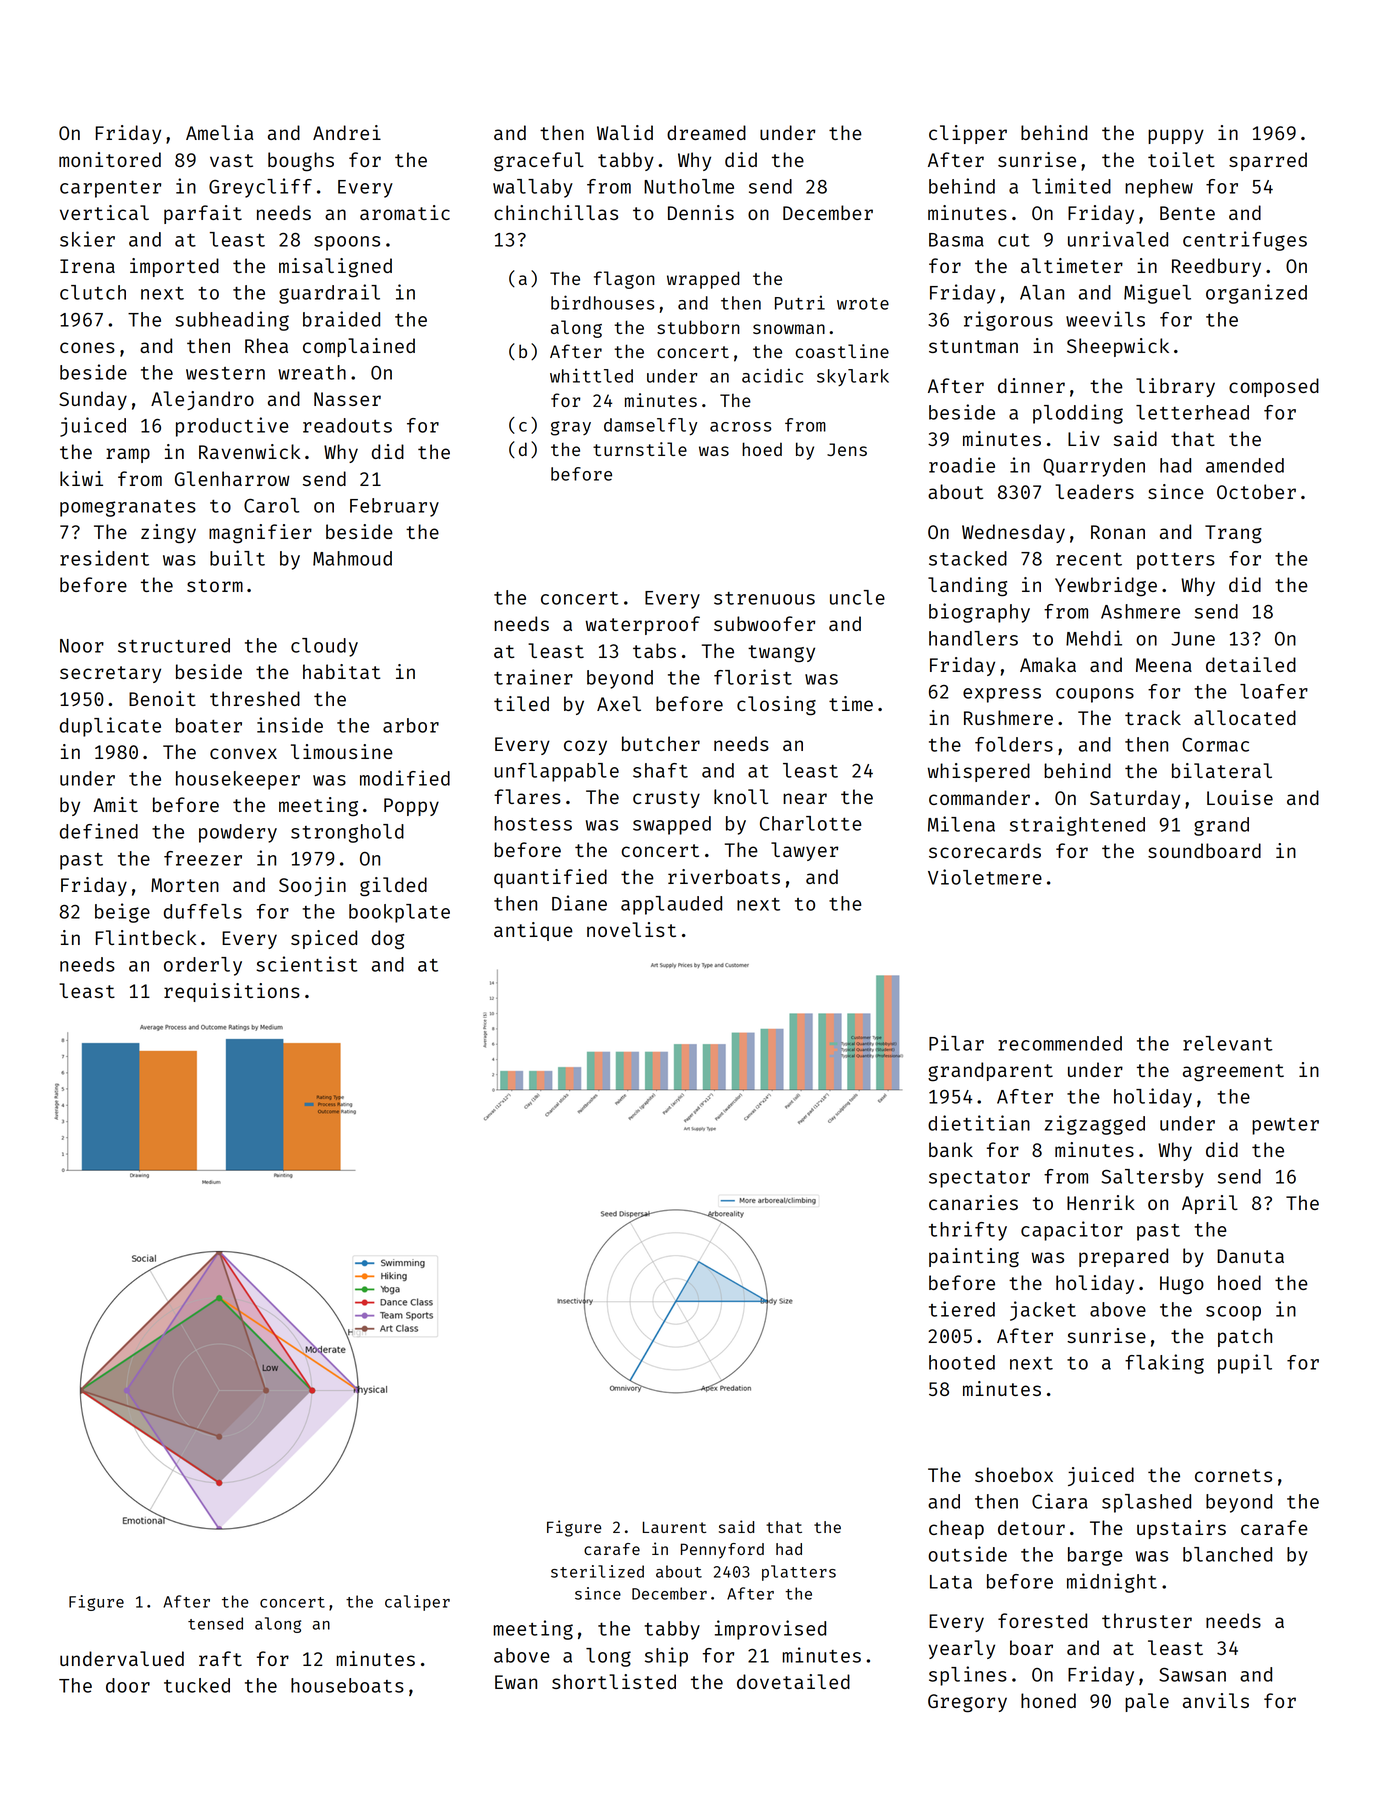 The height and width of the screenshot is (1795, 1387). Describe the element at coordinates (951, 1149) in the screenshot. I see `bank` at that location.
